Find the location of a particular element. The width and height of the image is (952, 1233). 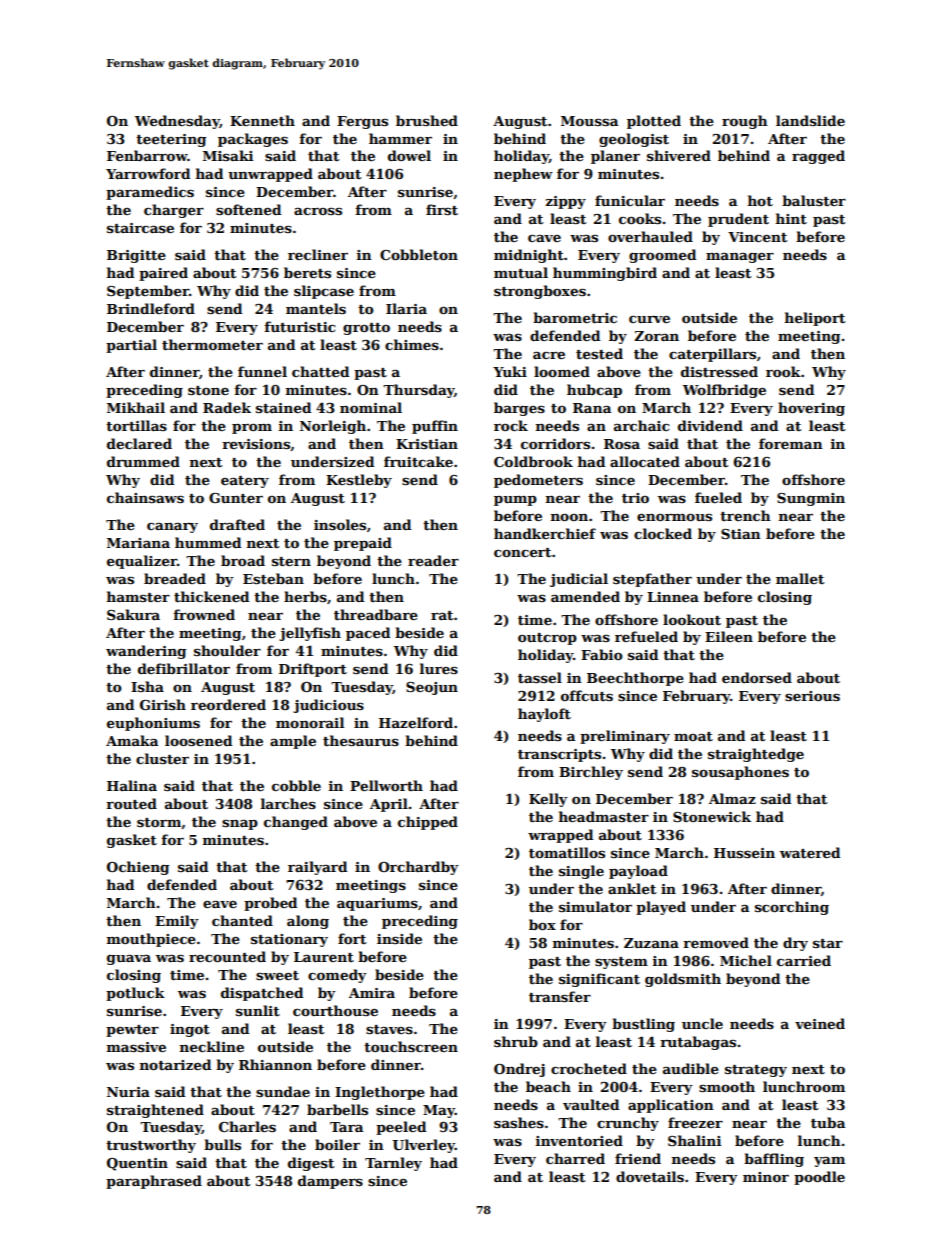

Ochieng is located at coordinates (138, 868).
